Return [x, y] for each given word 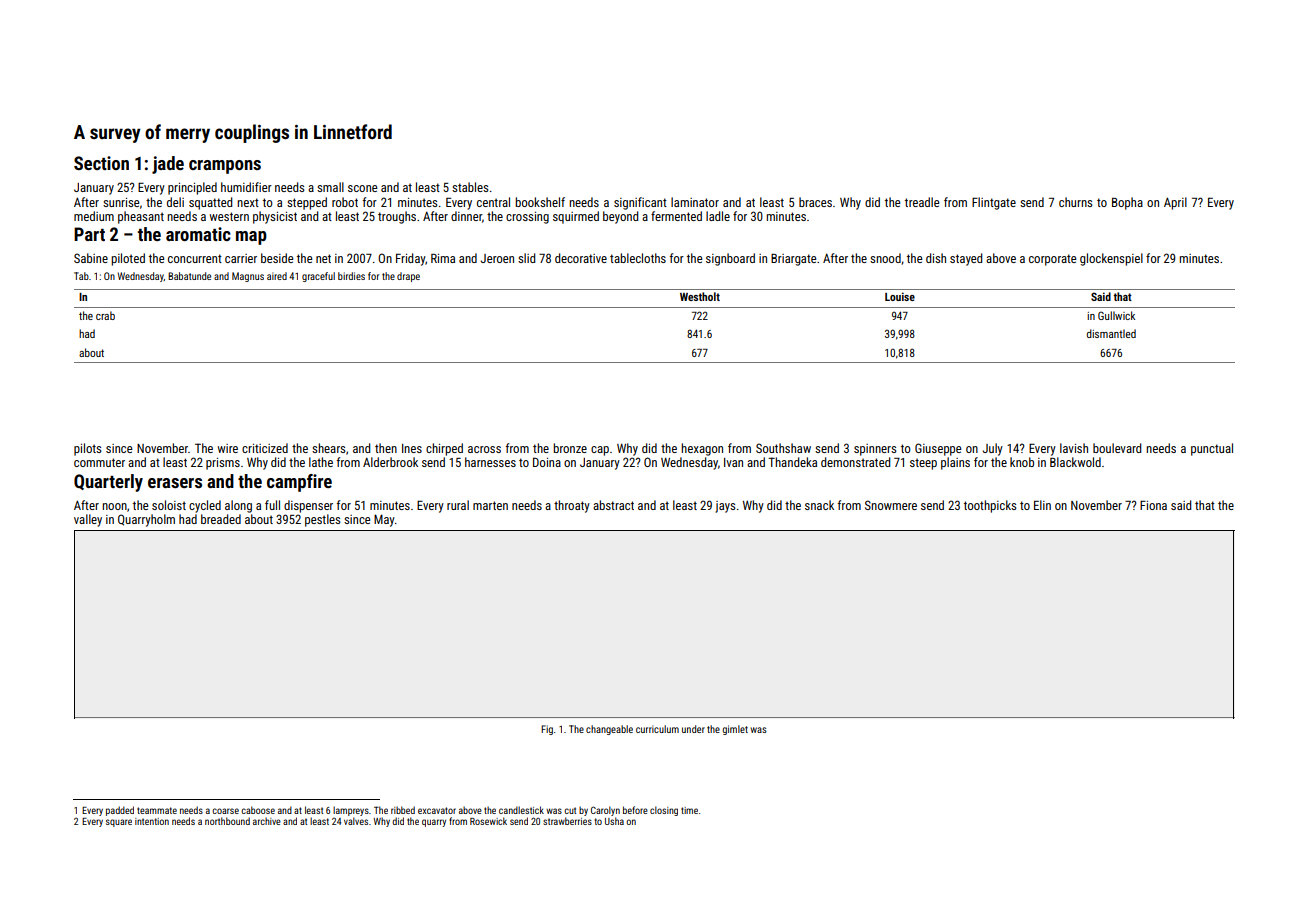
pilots [88, 449]
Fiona [1153, 505]
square [119, 823]
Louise [900, 296]
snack [819, 505]
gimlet [735, 730]
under [693, 729]
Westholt [700, 296]
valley [88, 520]
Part [89, 234]
